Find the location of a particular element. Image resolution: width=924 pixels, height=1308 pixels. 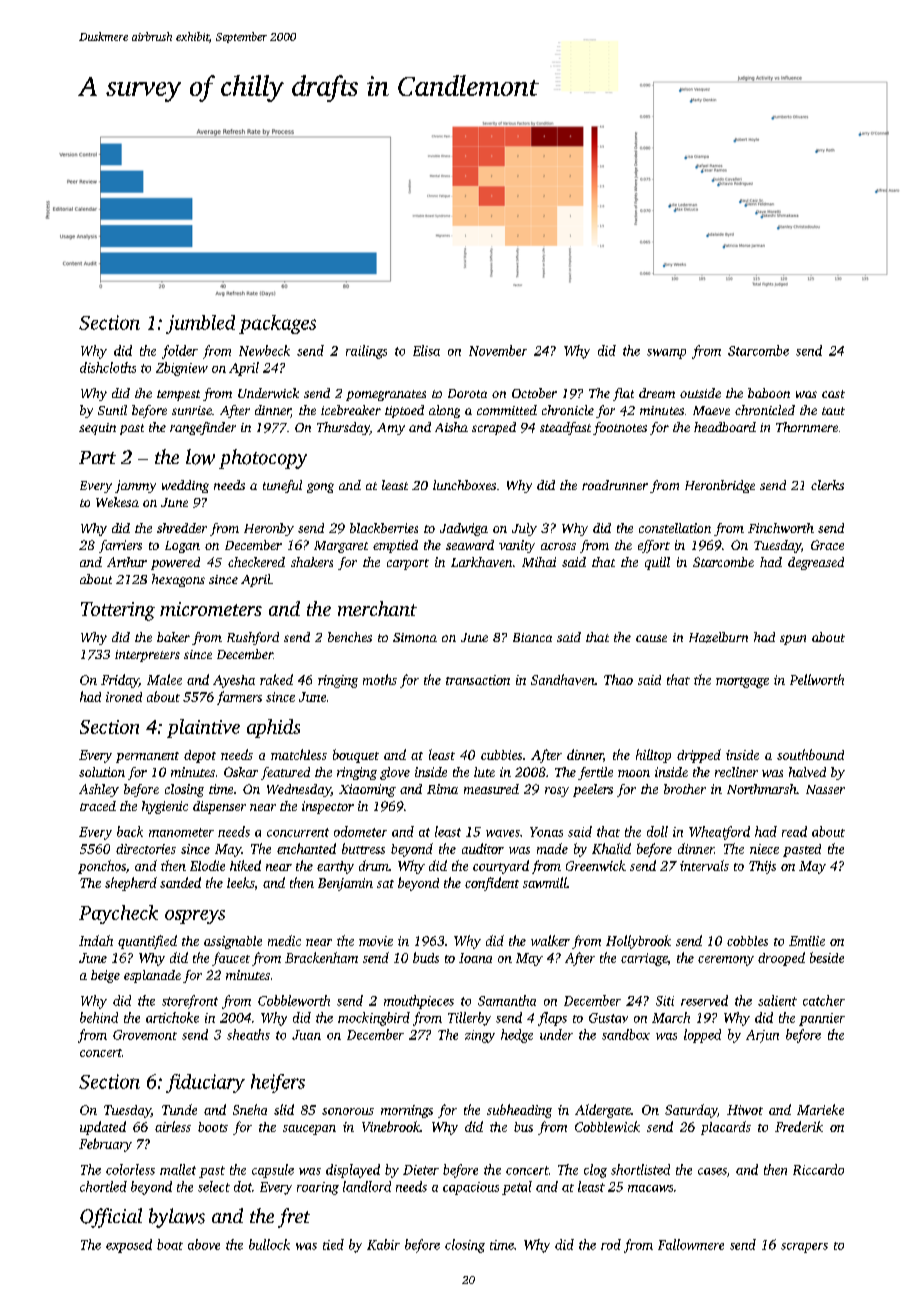

shredder is located at coordinates (182, 528).
